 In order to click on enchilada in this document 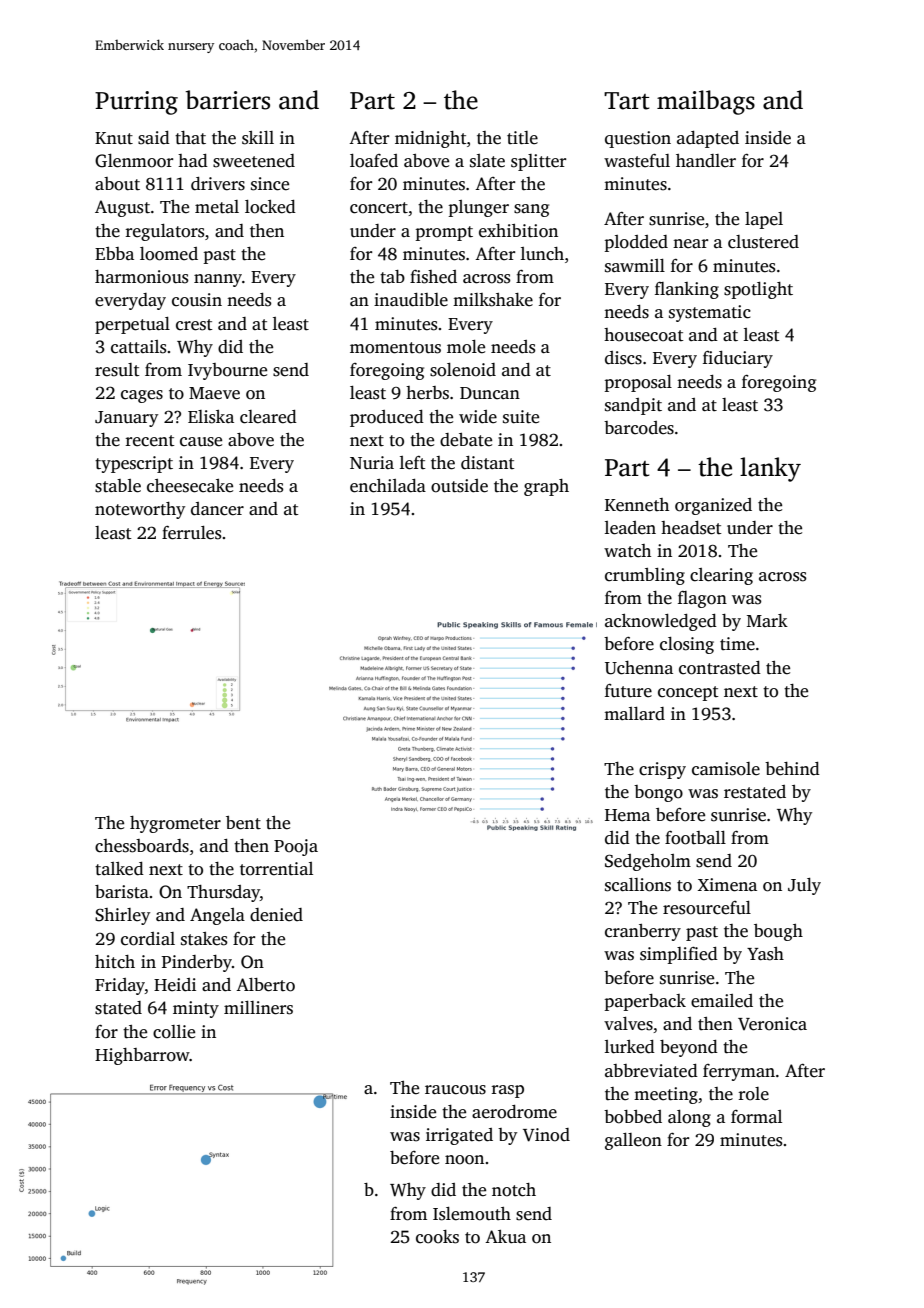, I will do `click(388, 486)`.
